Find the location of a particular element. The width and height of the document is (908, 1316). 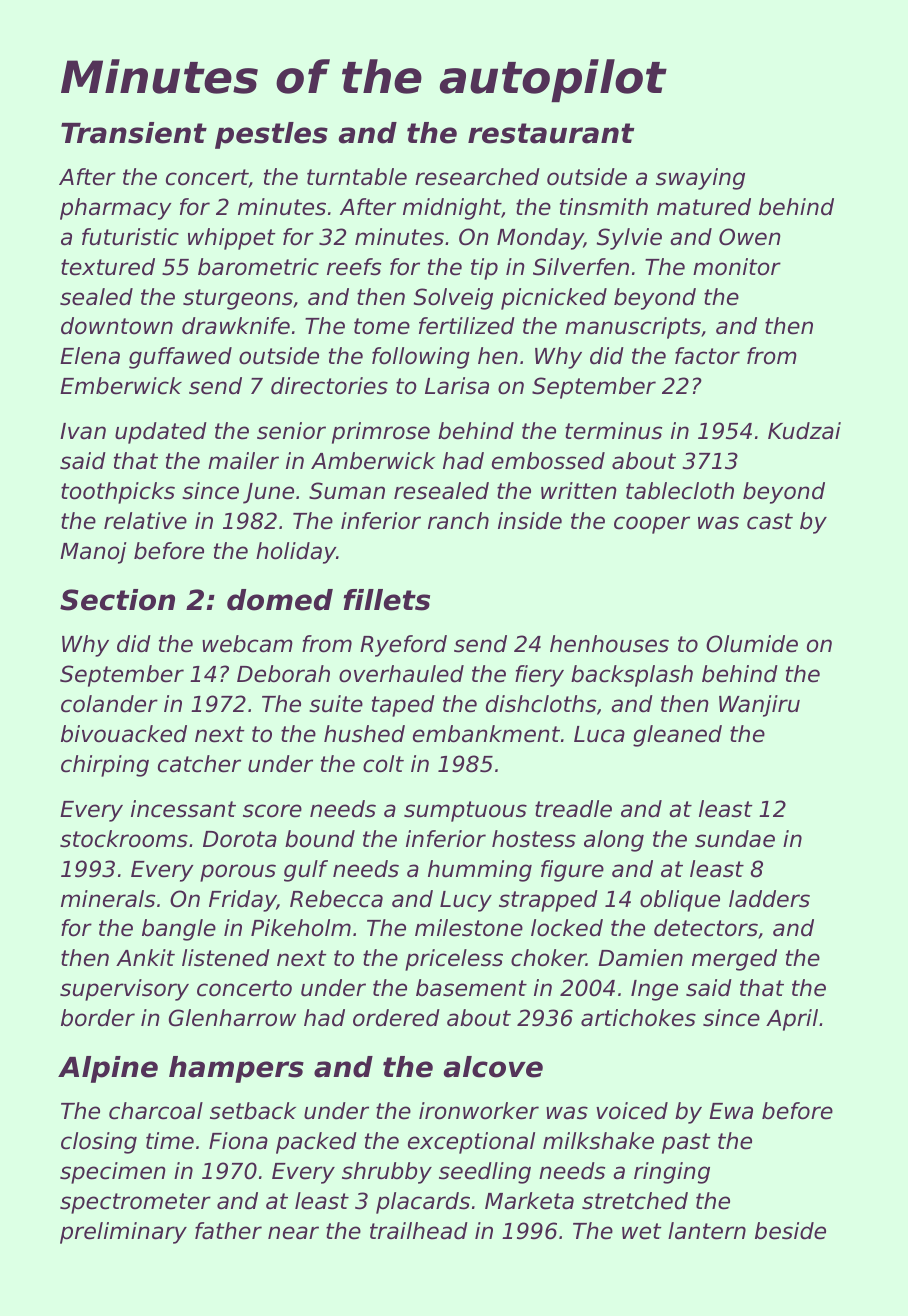

beside is located at coordinates (790, 1231).
